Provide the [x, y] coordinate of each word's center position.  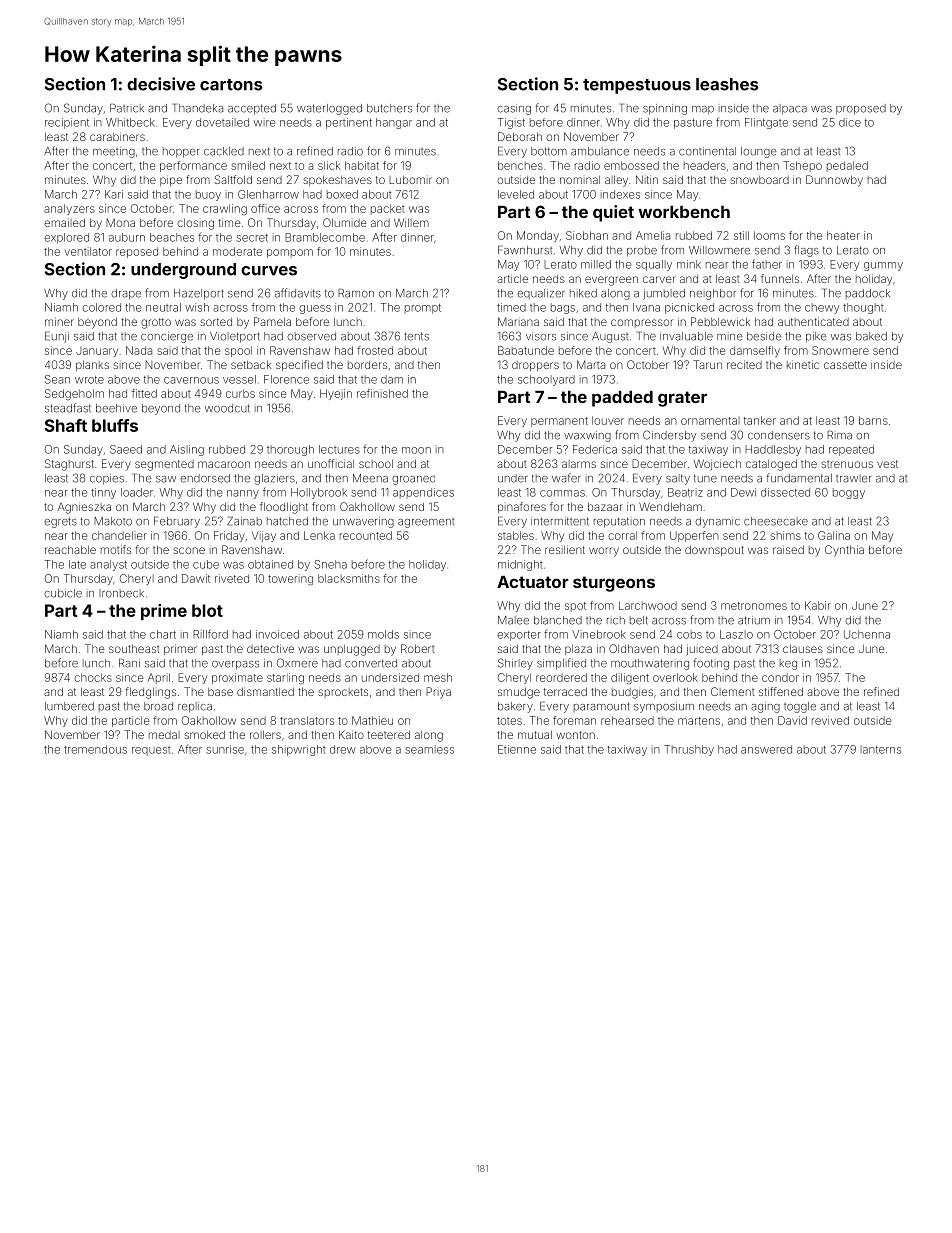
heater [843, 235]
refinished [382, 393]
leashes [727, 84]
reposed [137, 252]
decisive [161, 84]
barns [873, 420]
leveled [516, 194]
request [151, 751]
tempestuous [637, 86]
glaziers [274, 479]
